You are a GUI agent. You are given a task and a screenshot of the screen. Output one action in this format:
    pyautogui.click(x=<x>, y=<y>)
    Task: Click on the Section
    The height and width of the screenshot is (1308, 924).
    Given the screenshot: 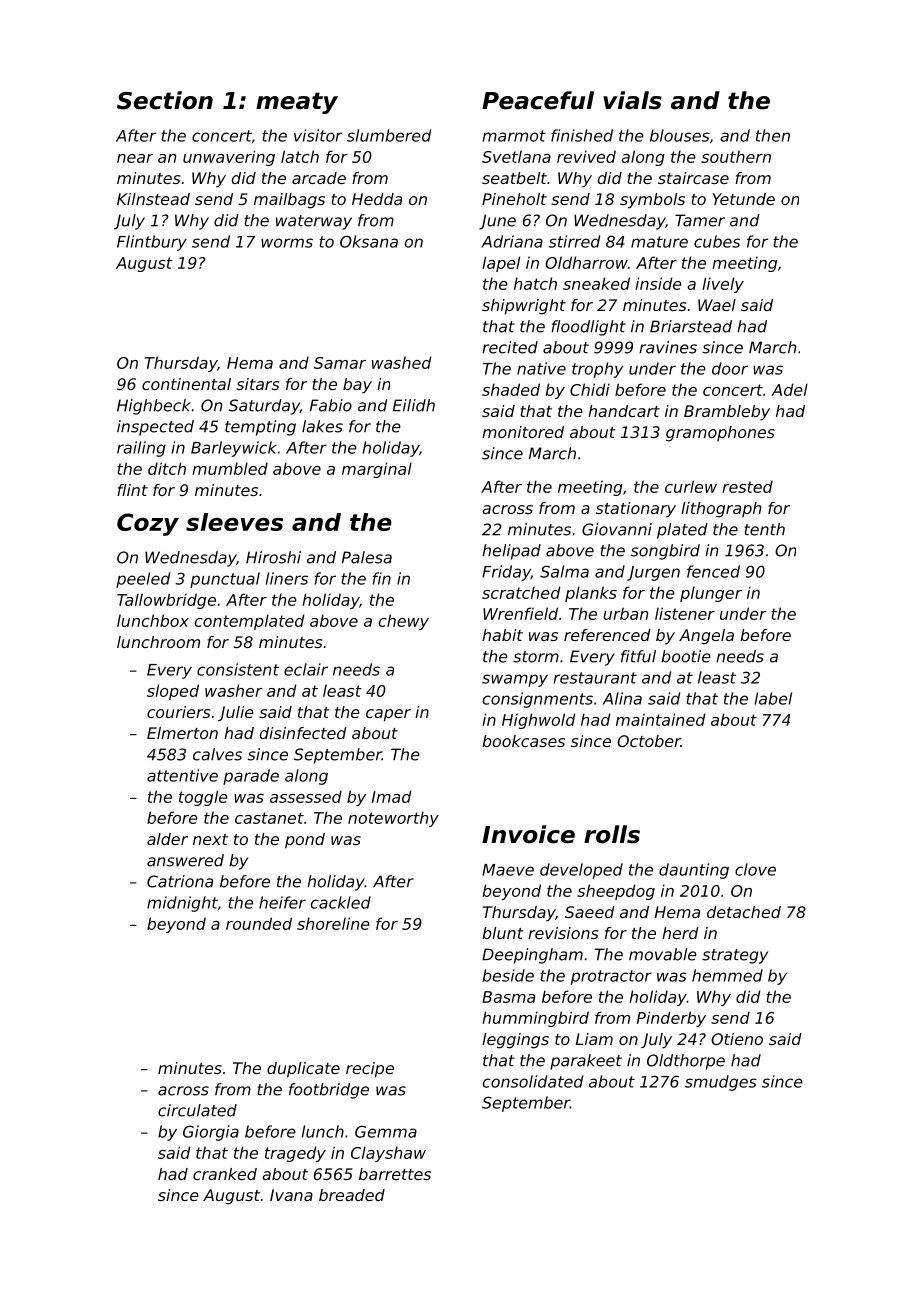 What is the action you would take?
    pyautogui.click(x=165, y=100)
